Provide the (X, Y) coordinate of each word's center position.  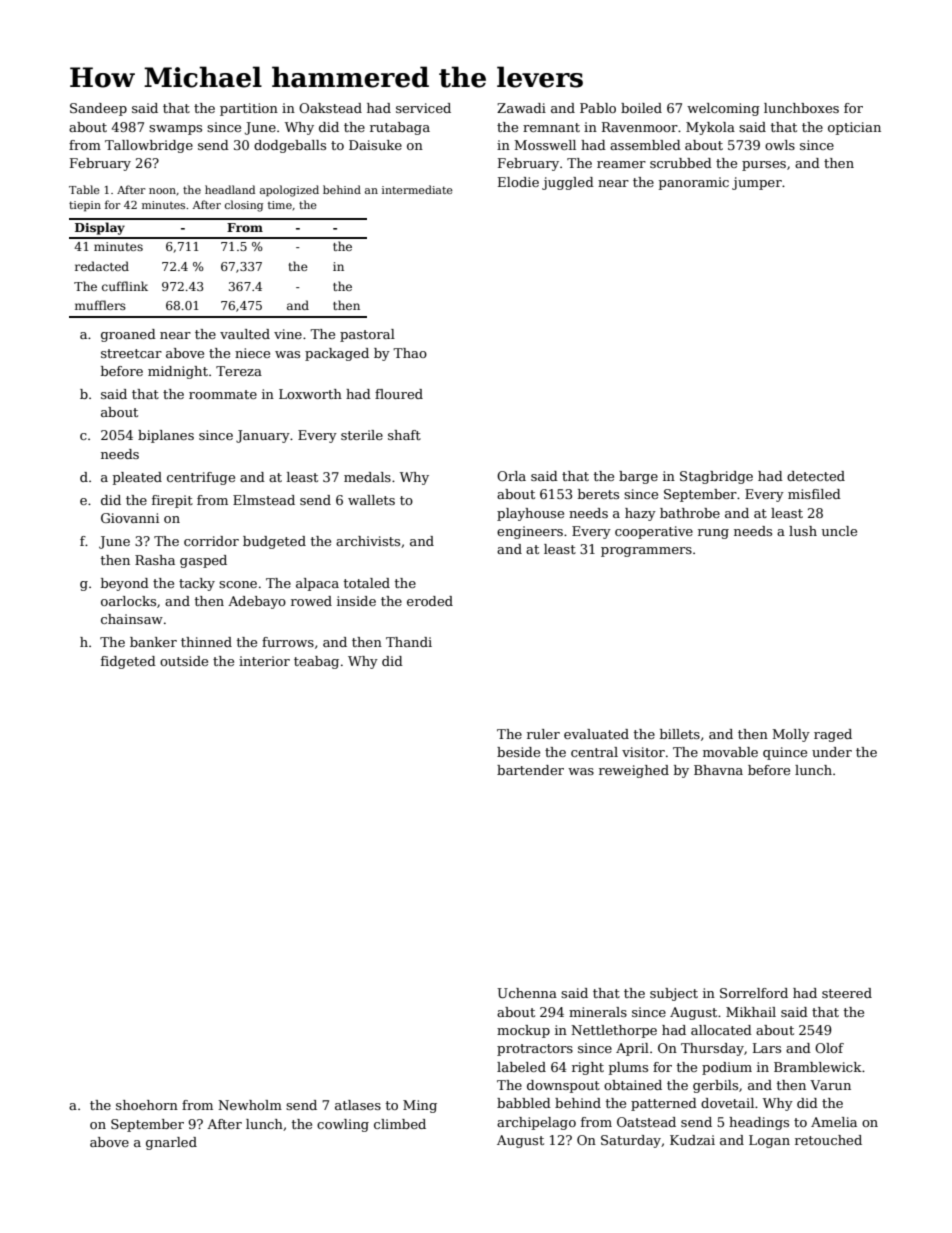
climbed (400, 1124)
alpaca (317, 584)
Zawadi (521, 108)
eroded (430, 601)
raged (833, 735)
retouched (828, 1140)
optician (854, 128)
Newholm (250, 1105)
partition (249, 109)
